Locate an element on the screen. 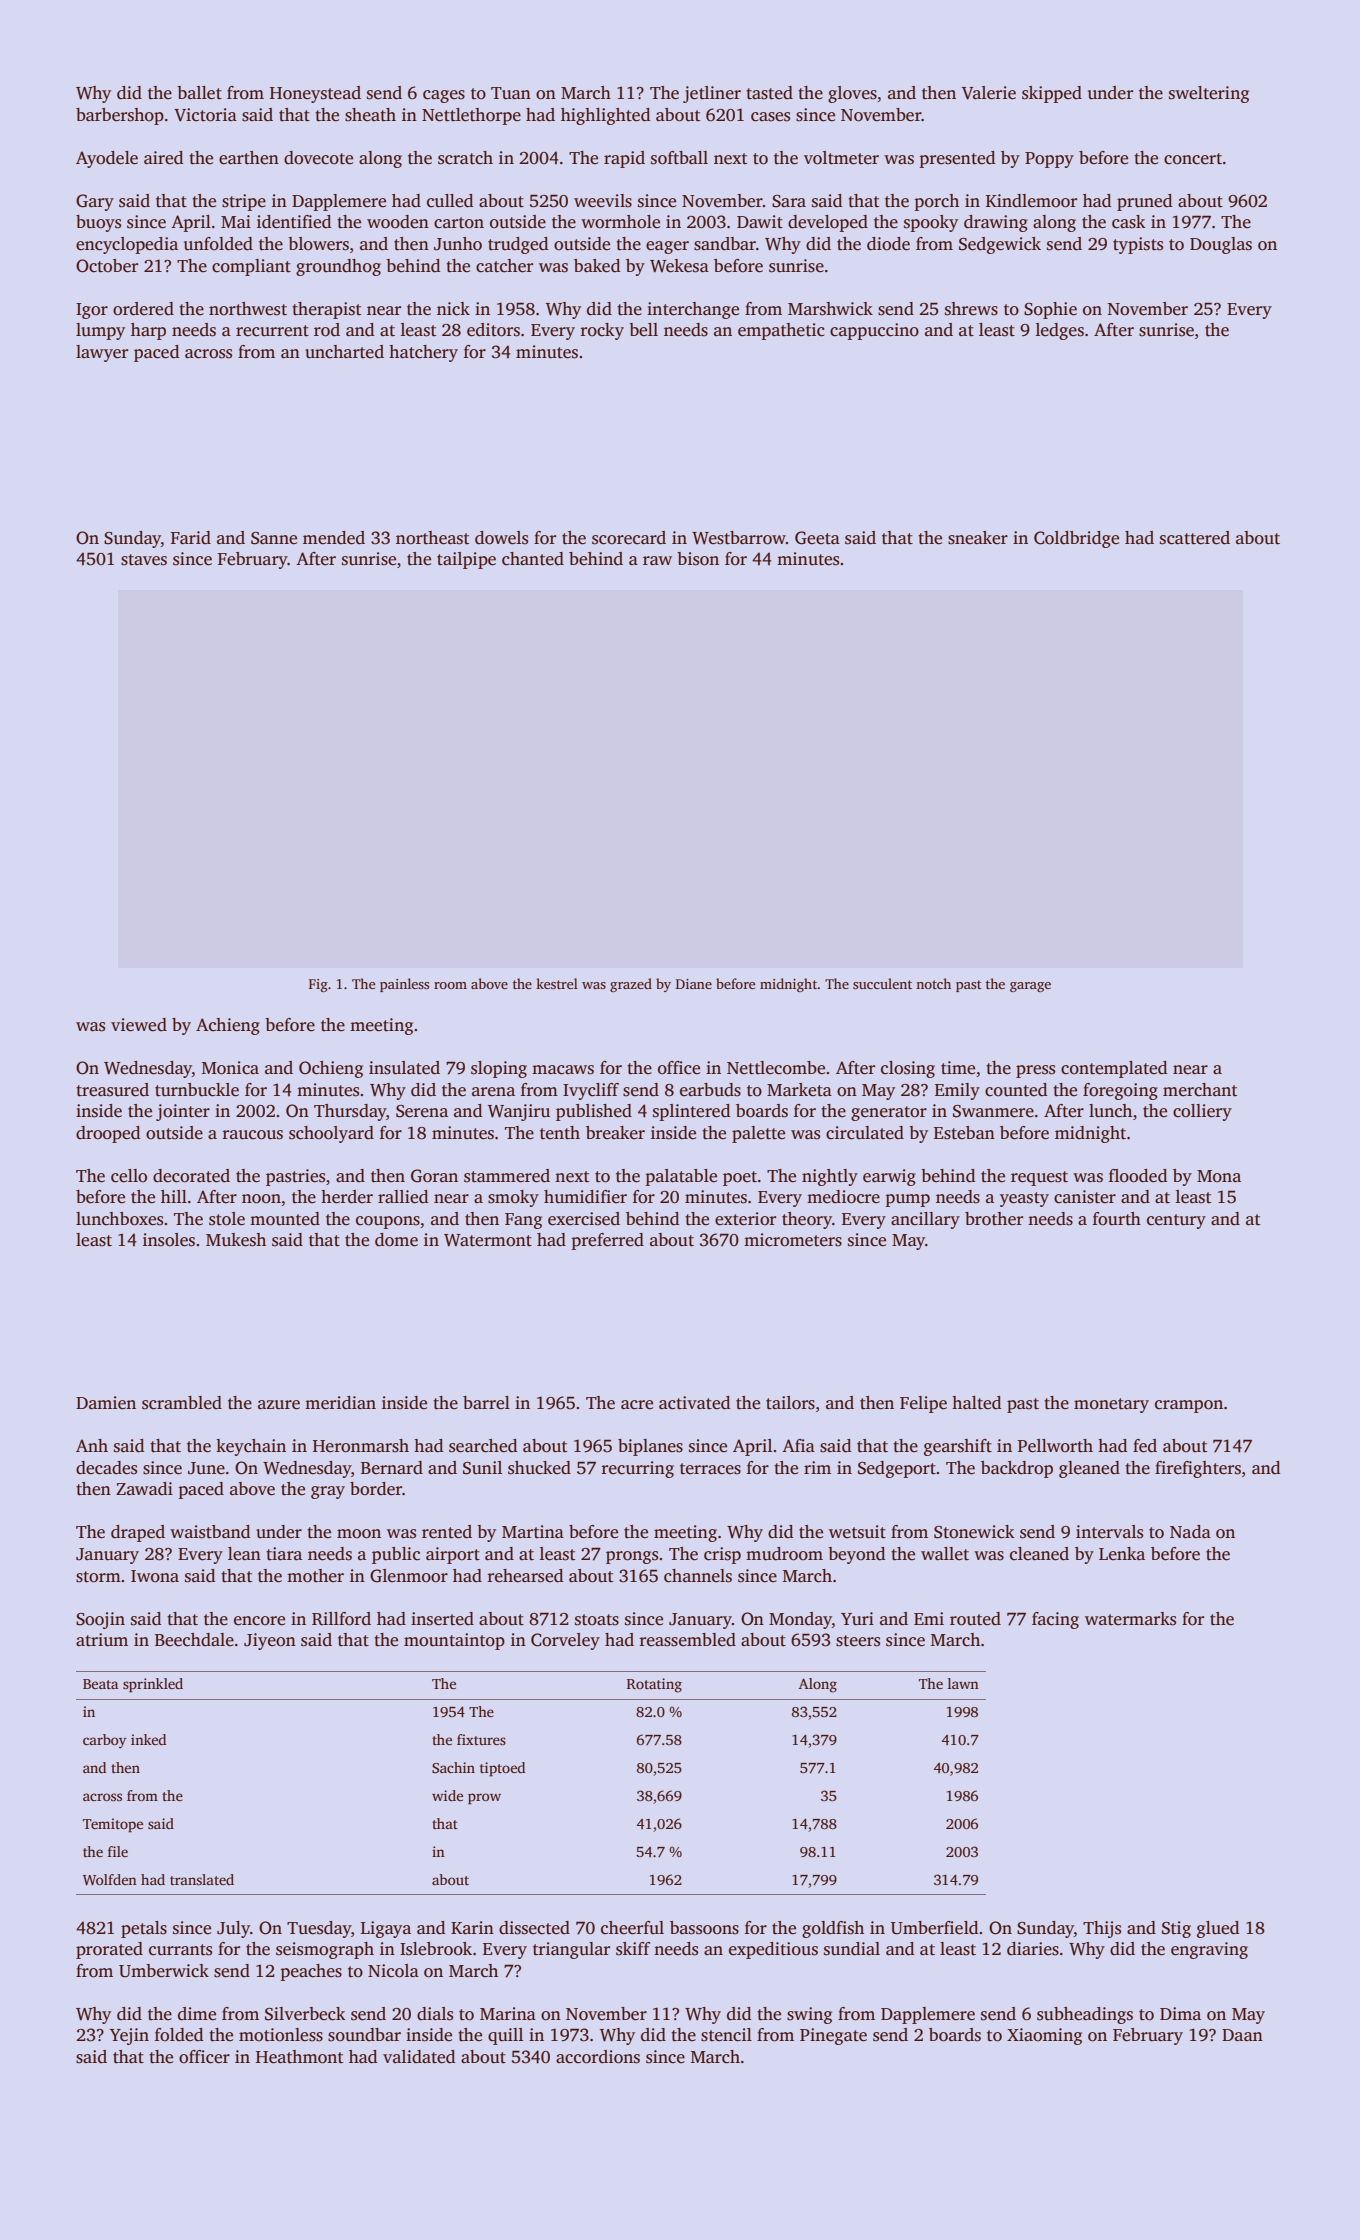  empathetic is located at coordinates (781, 331).
